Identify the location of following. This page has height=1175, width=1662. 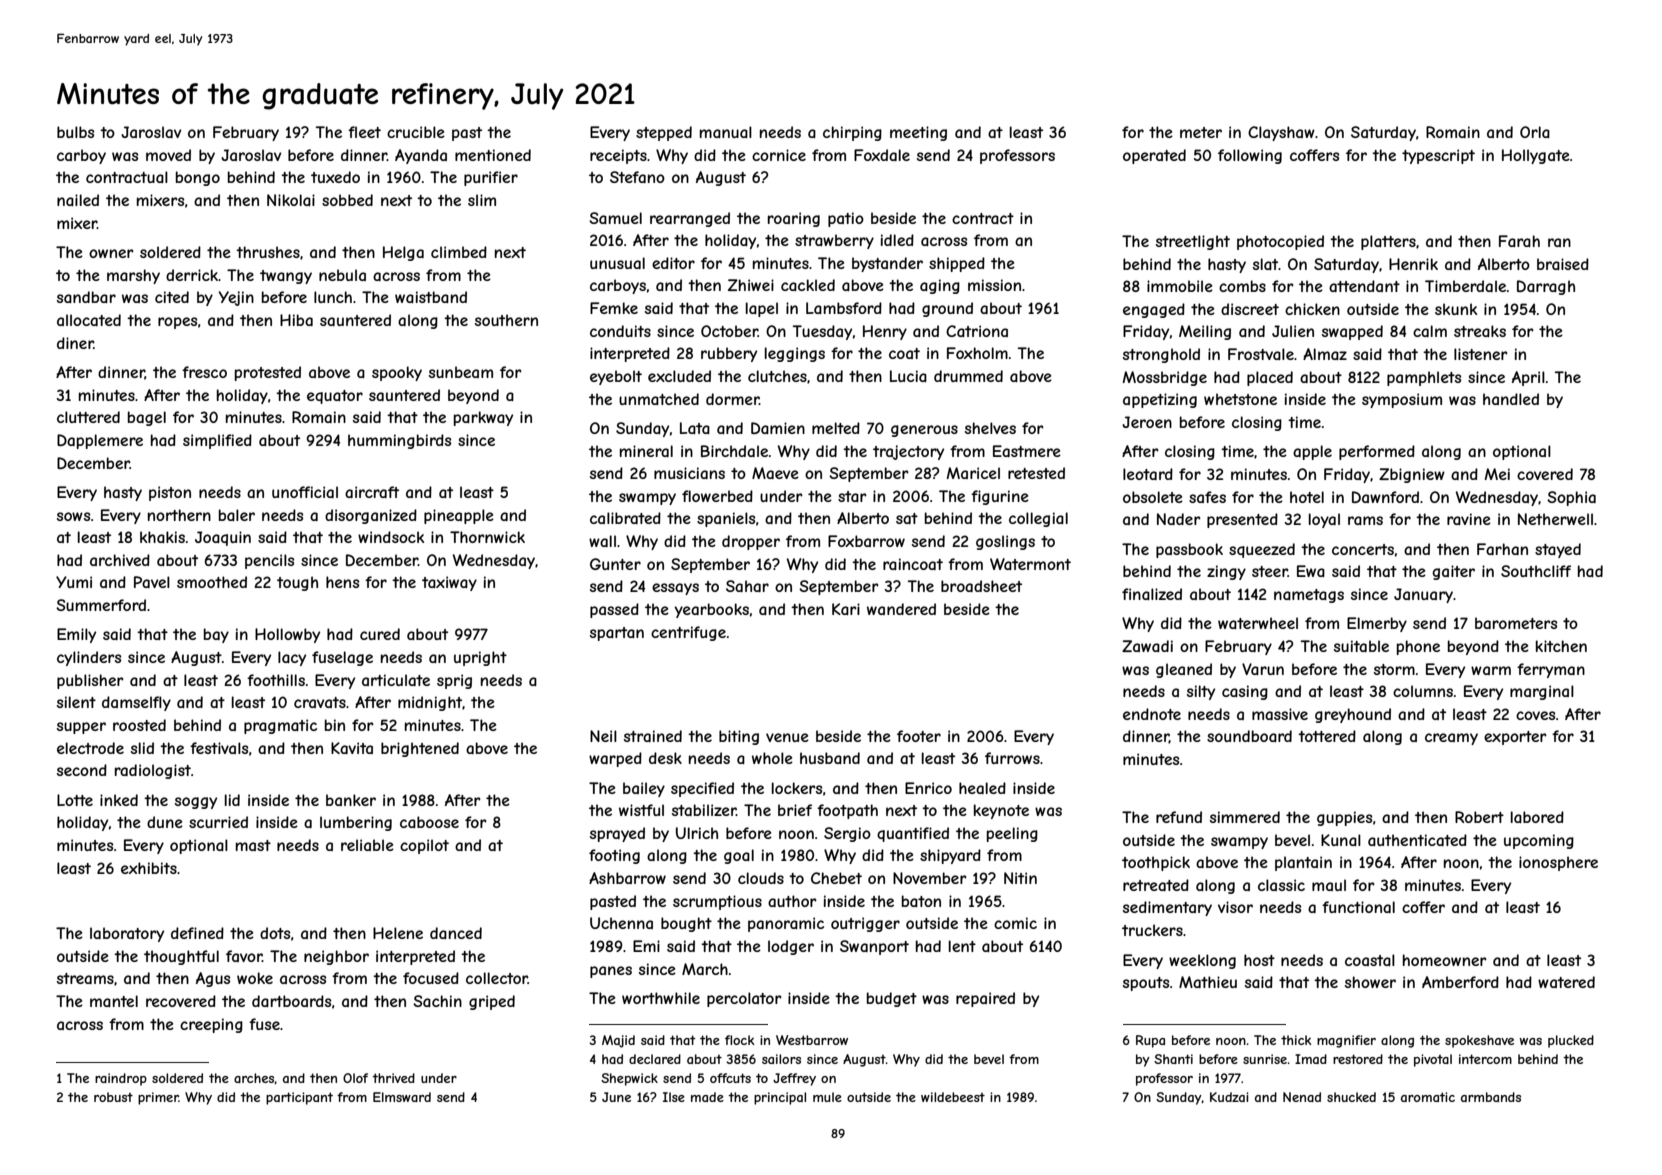
(1250, 156).
